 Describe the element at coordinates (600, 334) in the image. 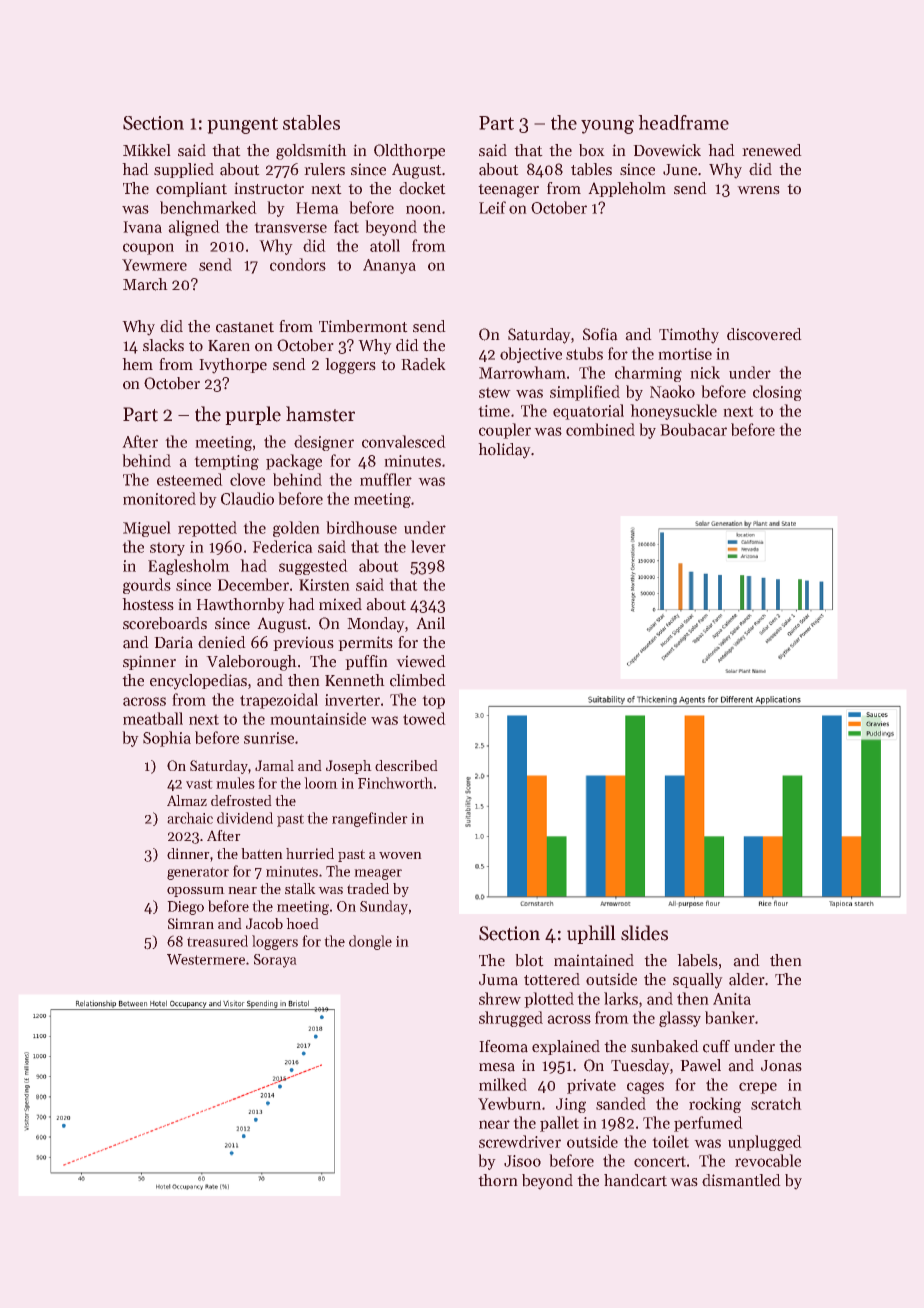

I see `Sofia` at that location.
